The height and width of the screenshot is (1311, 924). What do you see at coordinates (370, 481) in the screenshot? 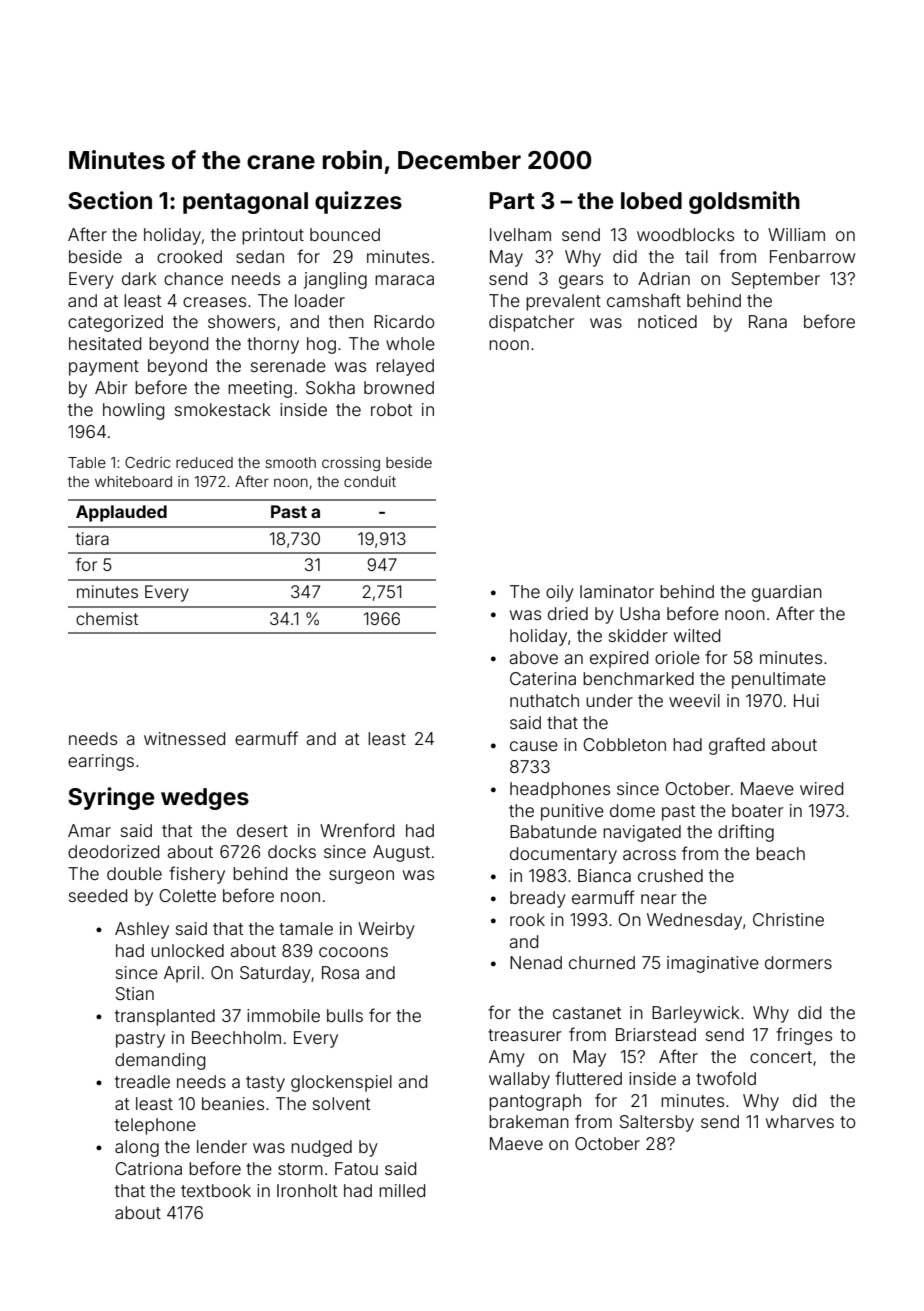
I see `conduit` at bounding box center [370, 481].
